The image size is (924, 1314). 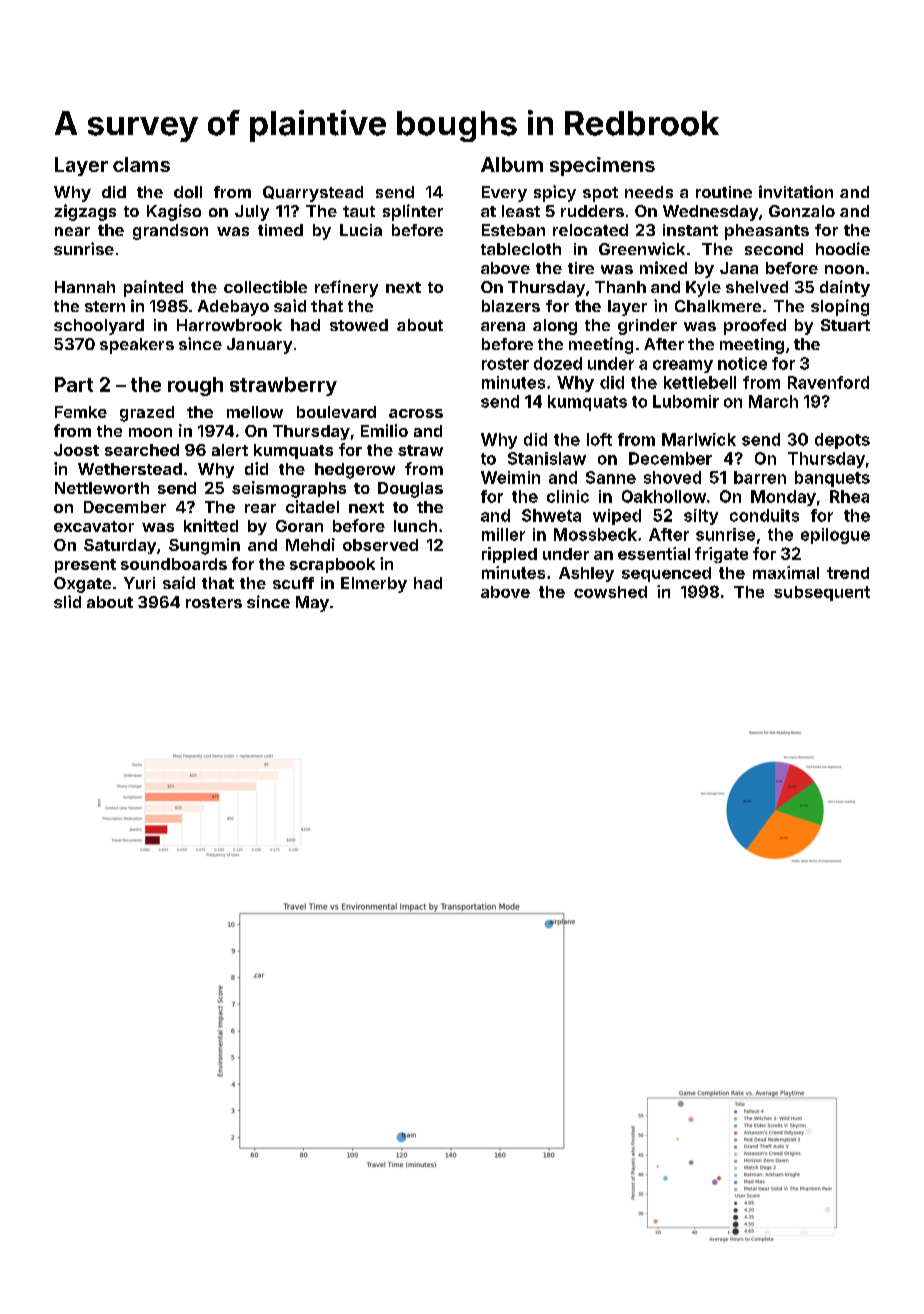 I want to click on specimens, so click(x=602, y=166).
